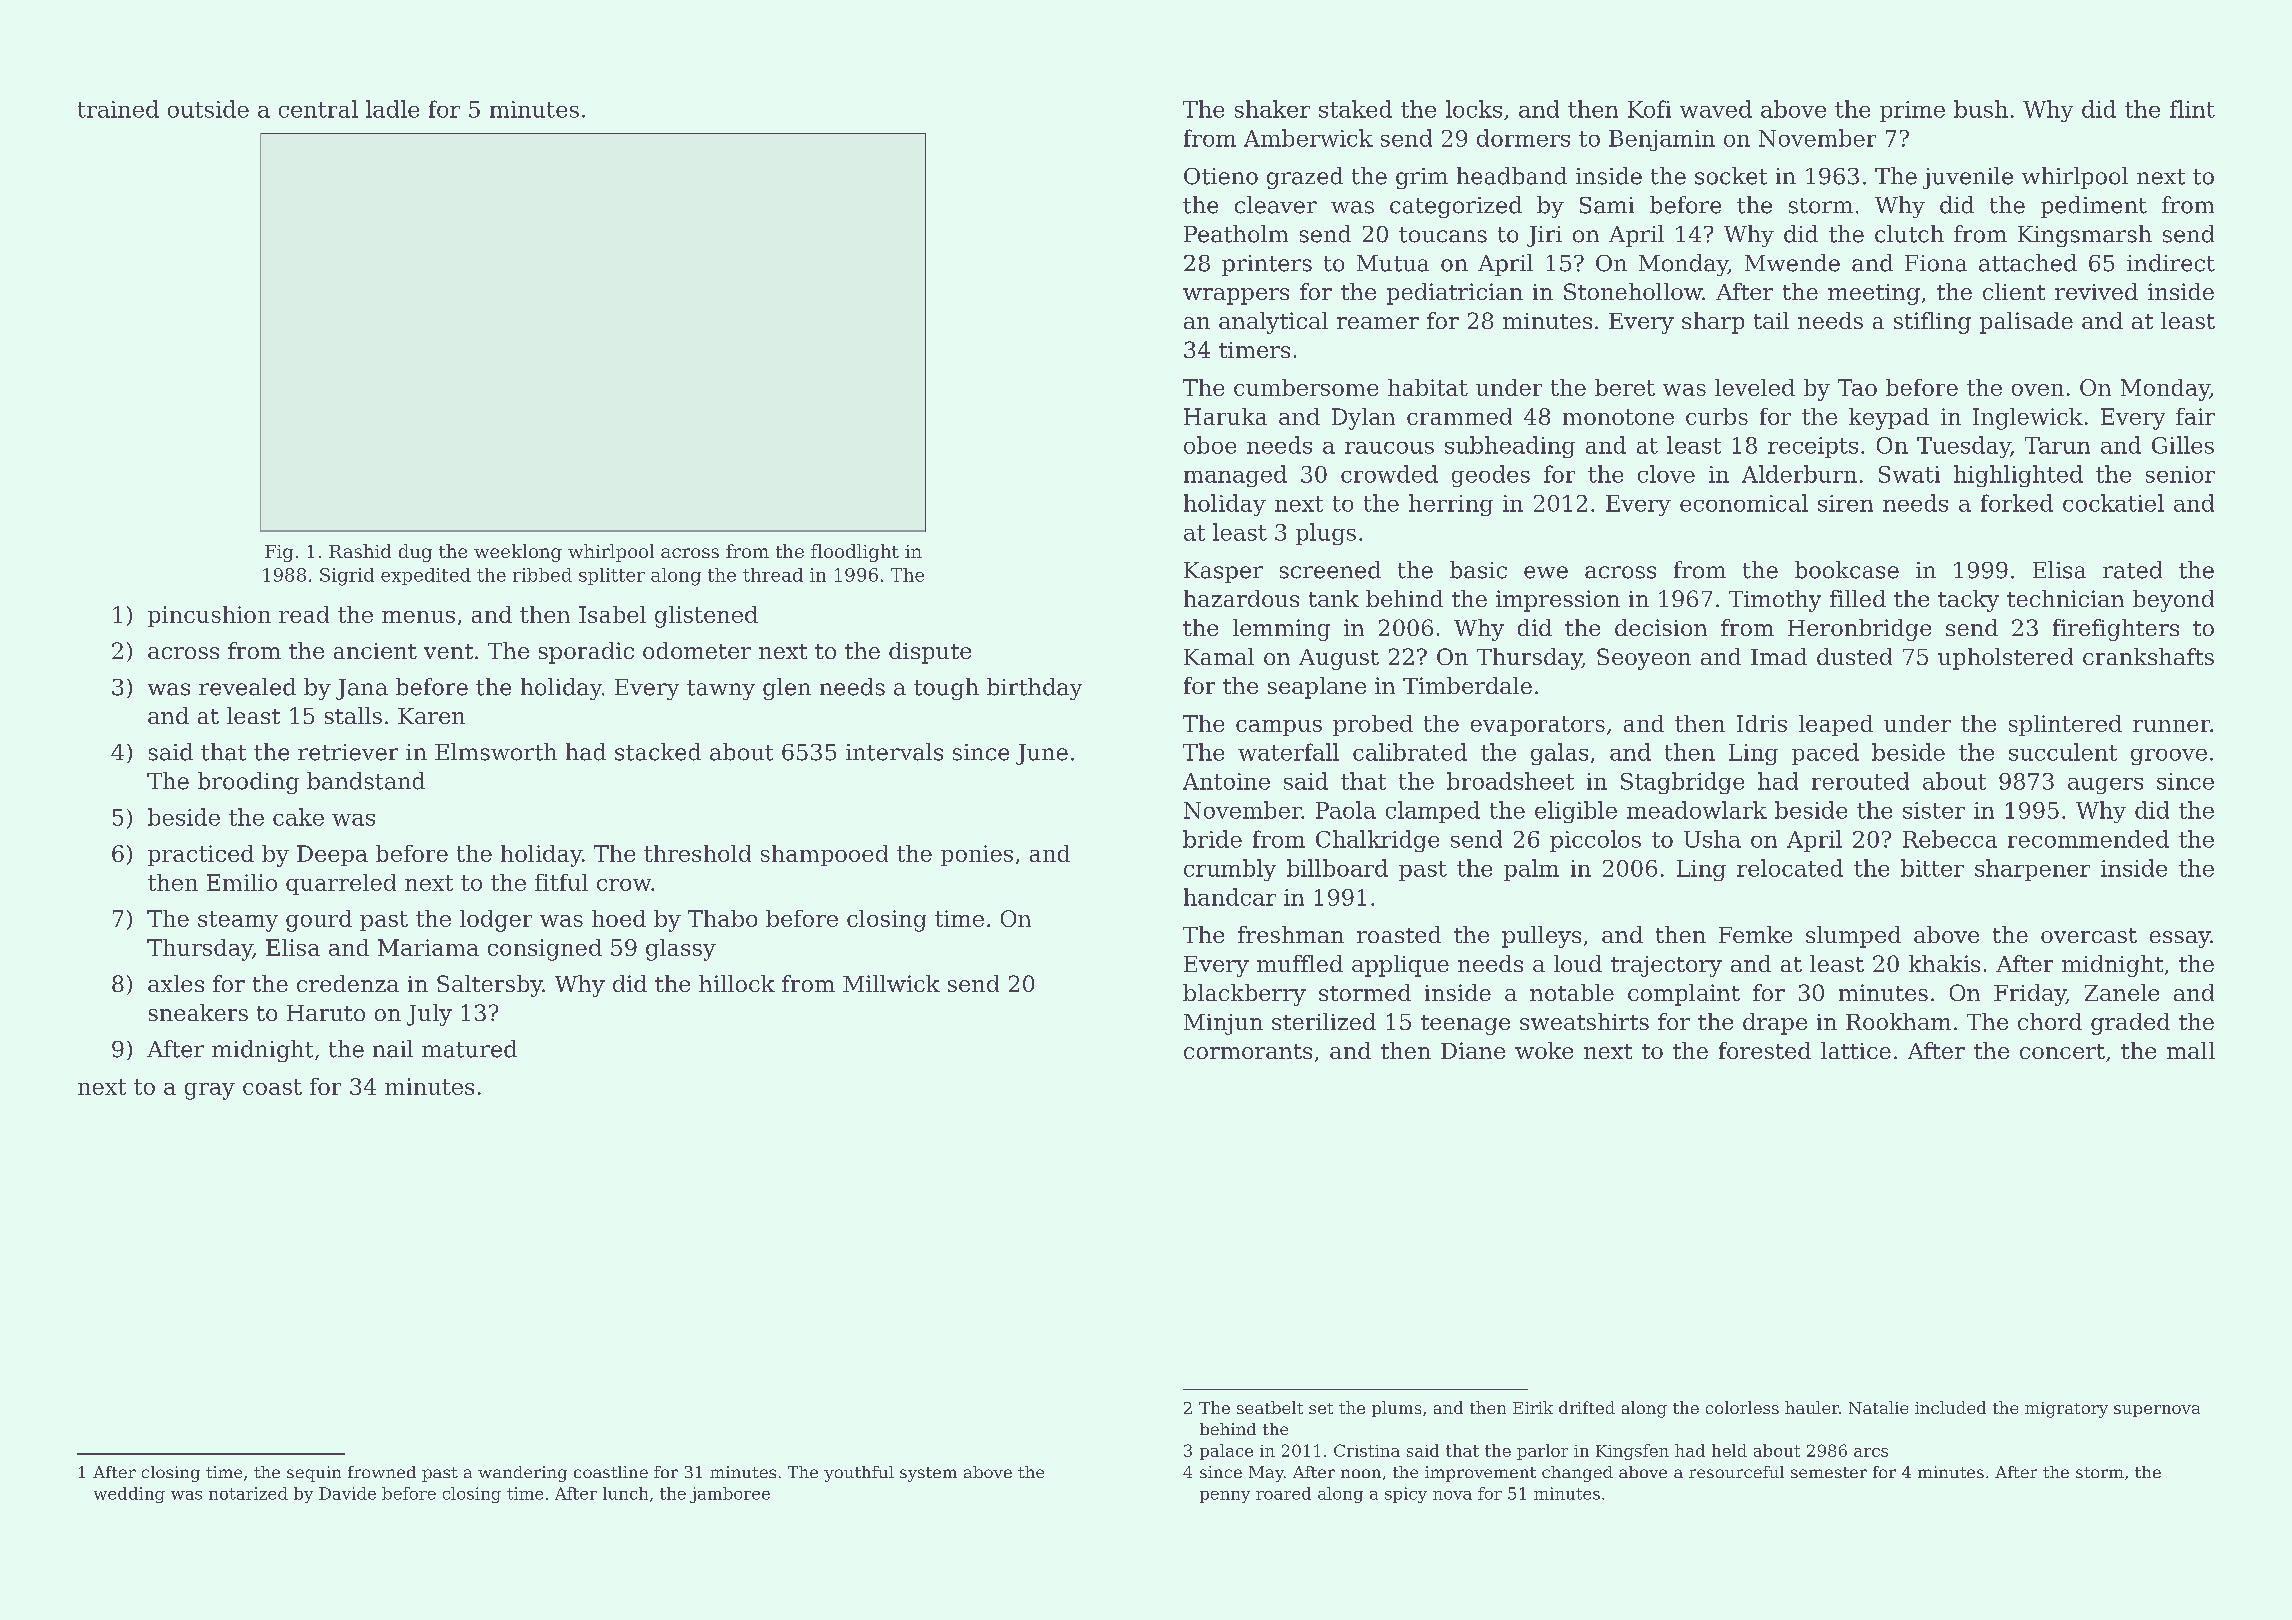 The height and width of the screenshot is (1620, 2292). Describe the element at coordinates (824, 855) in the screenshot. I see `shampooed` at that location.
